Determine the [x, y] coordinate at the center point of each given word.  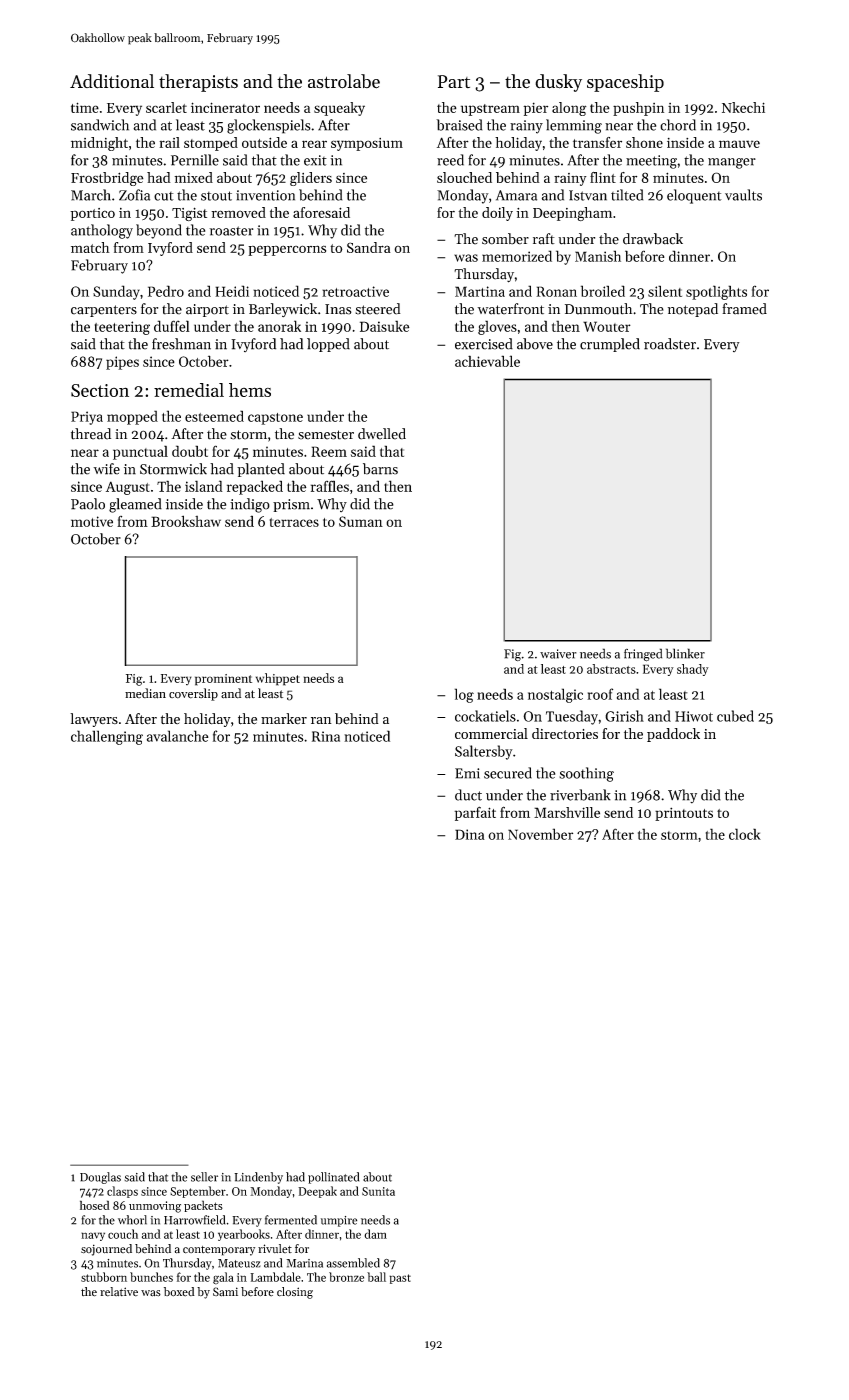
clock [745, 834]
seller [204, 1177]
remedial [189, 390]
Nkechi [743, 107]
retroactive [355, 291]
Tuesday [572, 717]
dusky [558, 83]
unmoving [155, 1207]
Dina [470, 834]
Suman [361, 521]
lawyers [94, 720]
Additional [112, 81]
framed [744, 309]
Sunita [378, 1191]
